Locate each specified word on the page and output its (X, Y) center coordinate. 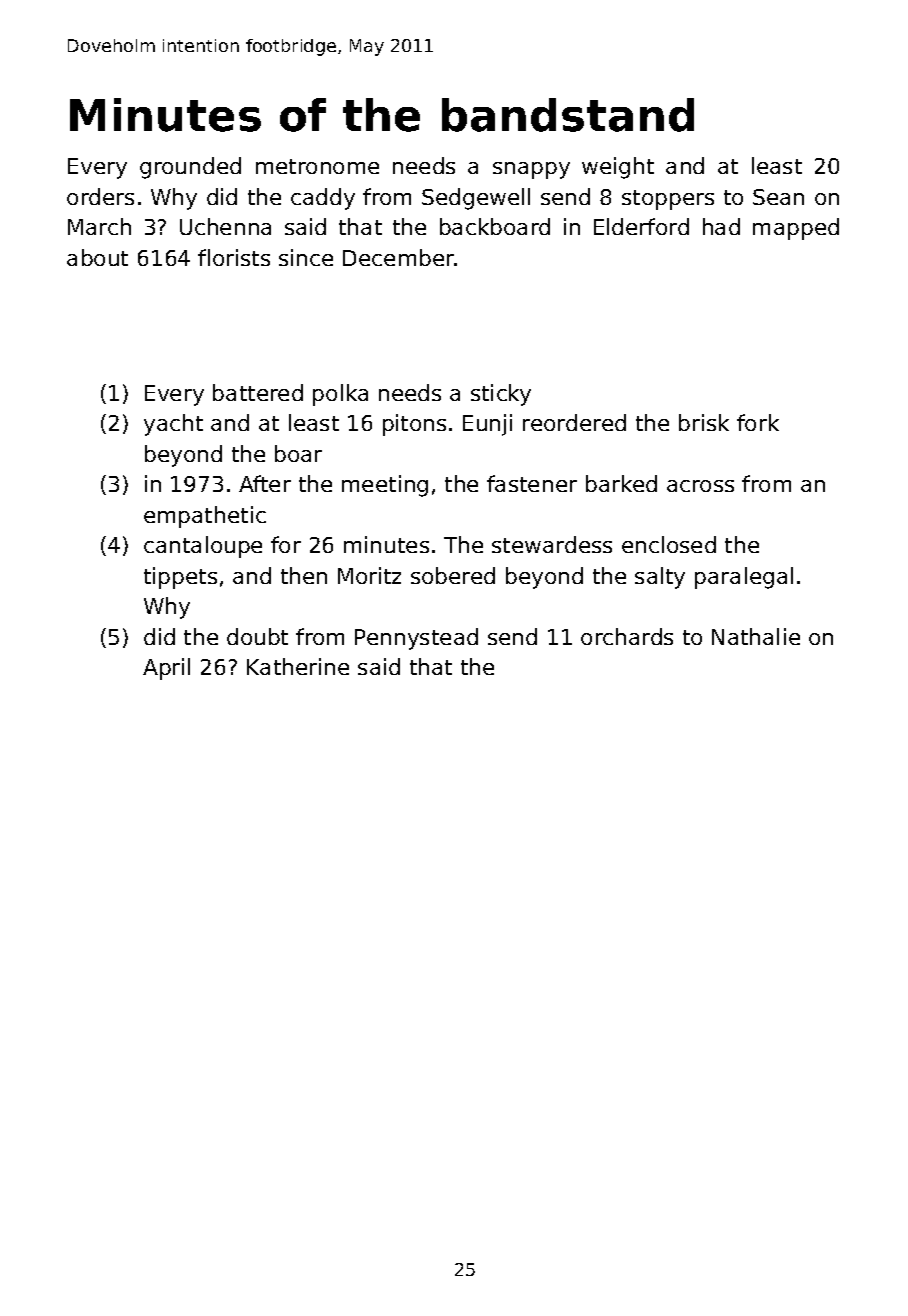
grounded (190, 168)
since (306, 257)
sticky (501, 395)
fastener (532, 483)
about (97, 257)
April (166, 669)
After (265, 483)
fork (758, 422)
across (700, 486)
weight (618, 168)
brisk (704, 422)
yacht (173, 425)
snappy (531, 170)
